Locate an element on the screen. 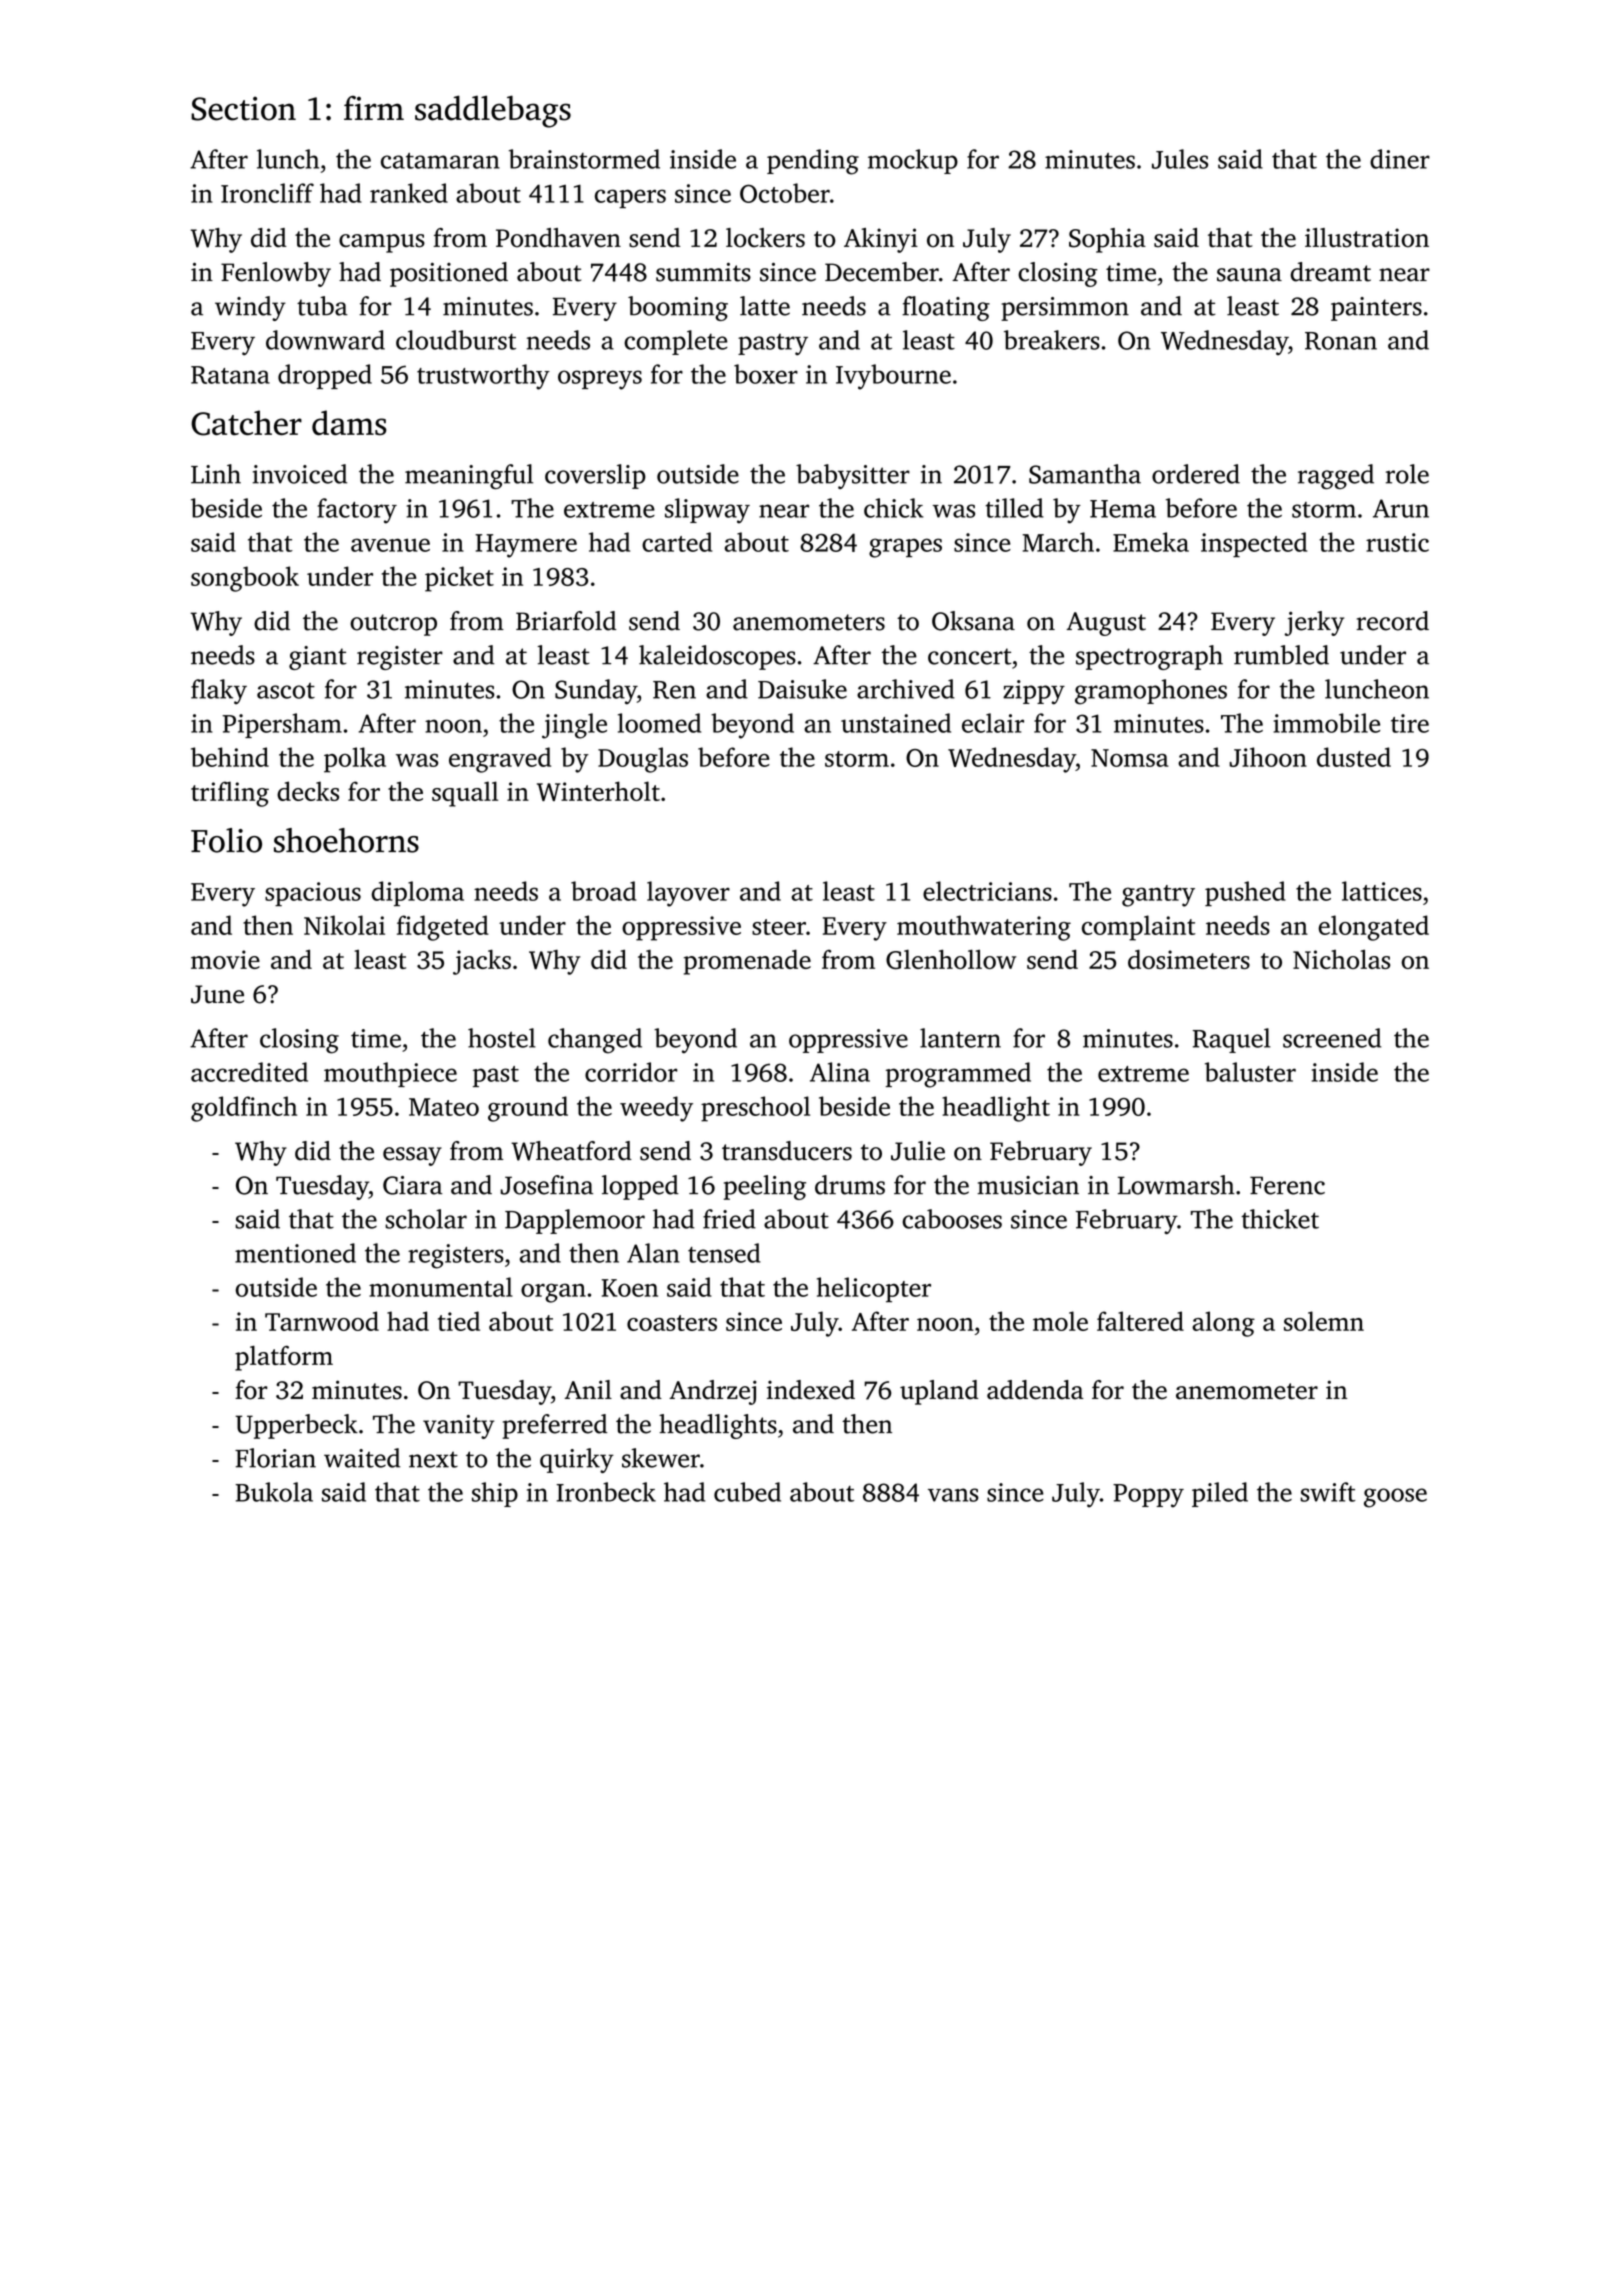 Image resolution: width=1620 pixels, height=2292 pixels. Upperbeck is located at coordinates (296, 1426).
